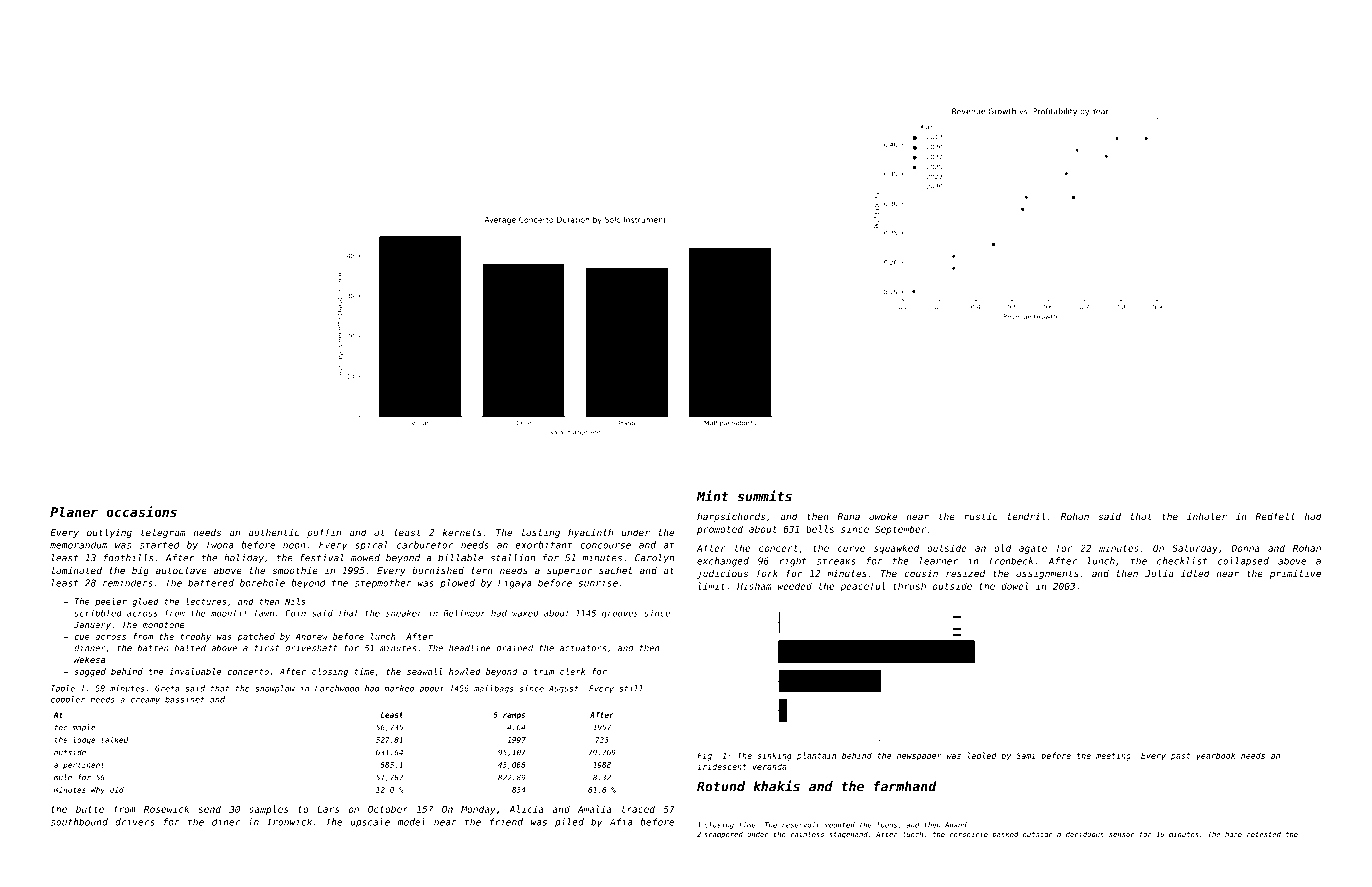  I want to click on stagehand, so click(848, 835).
